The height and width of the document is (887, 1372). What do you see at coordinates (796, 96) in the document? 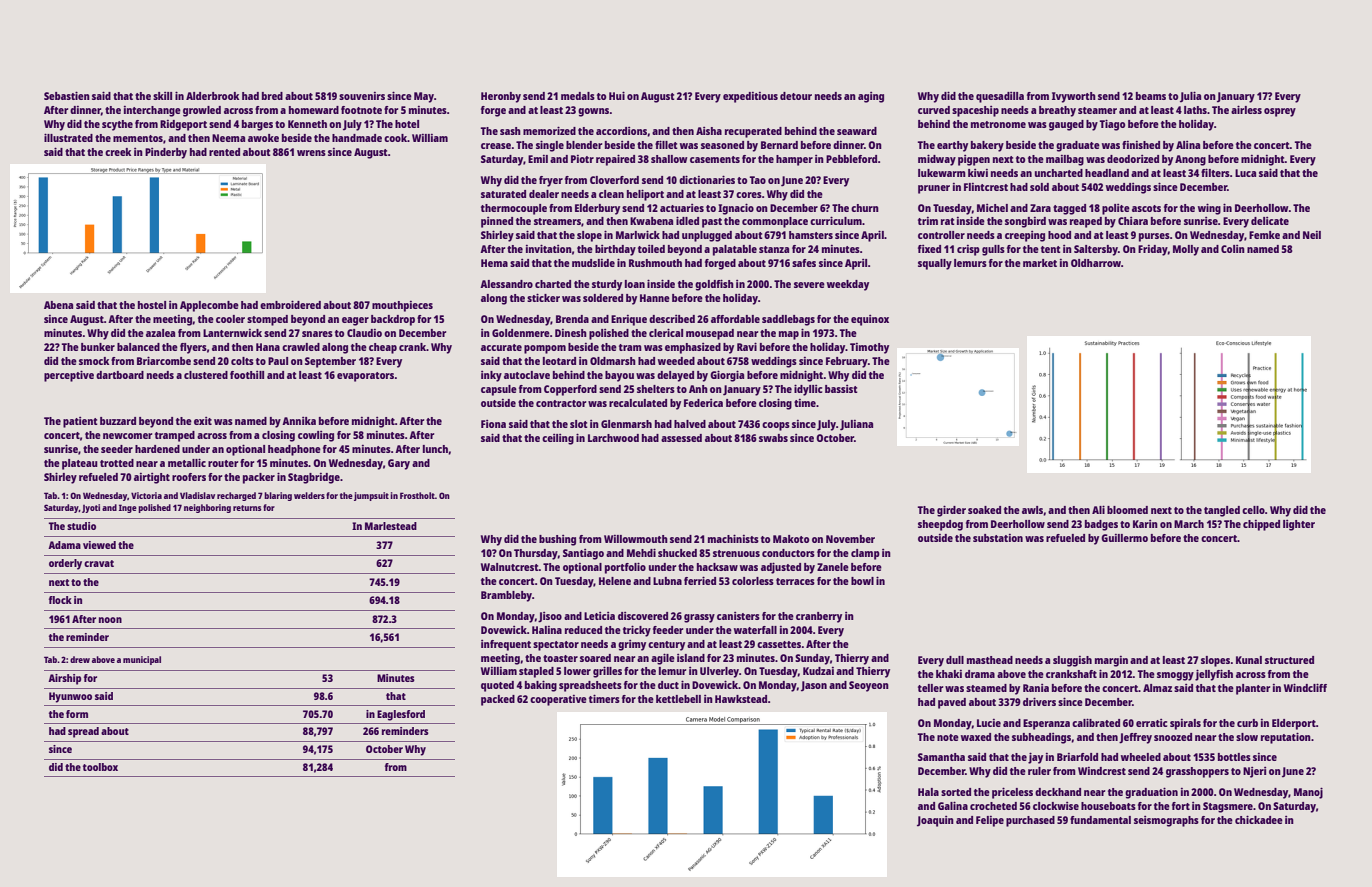
I see `detour` at bounding box center [796, 96].
